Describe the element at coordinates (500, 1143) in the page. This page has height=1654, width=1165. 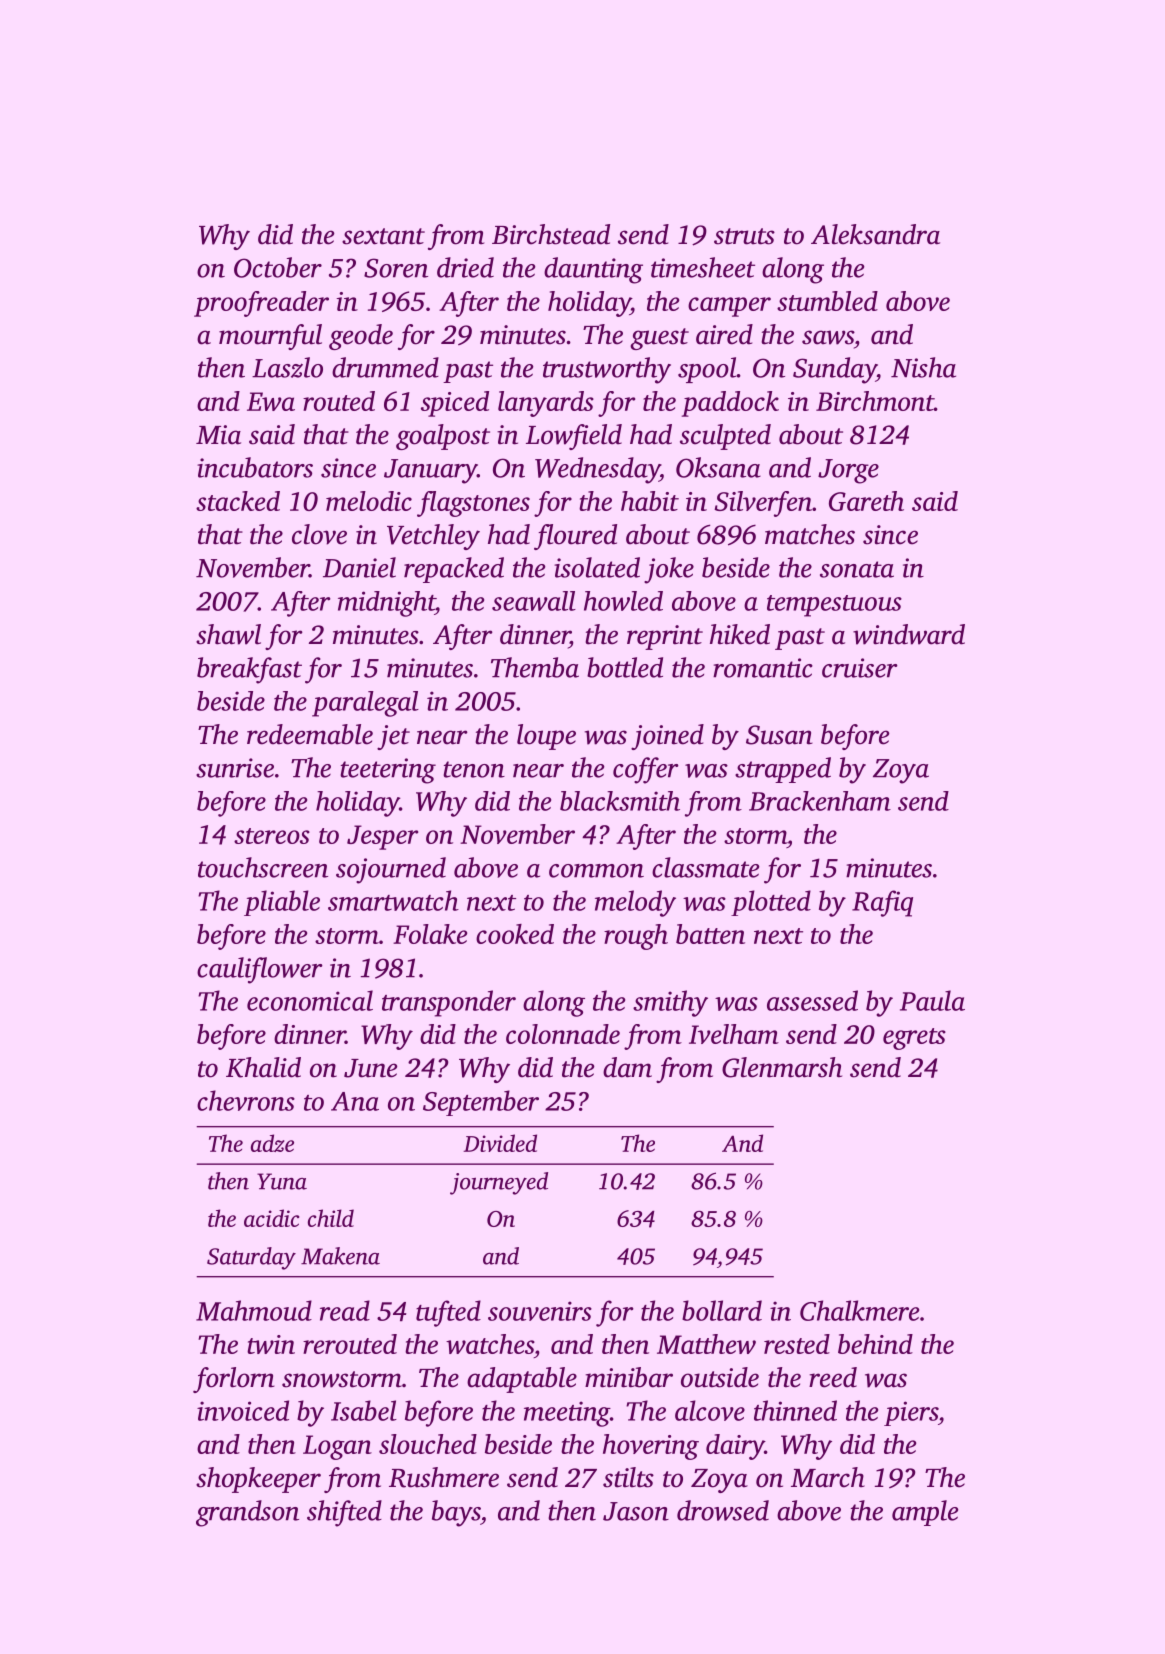
I see `Divided` at that location.
